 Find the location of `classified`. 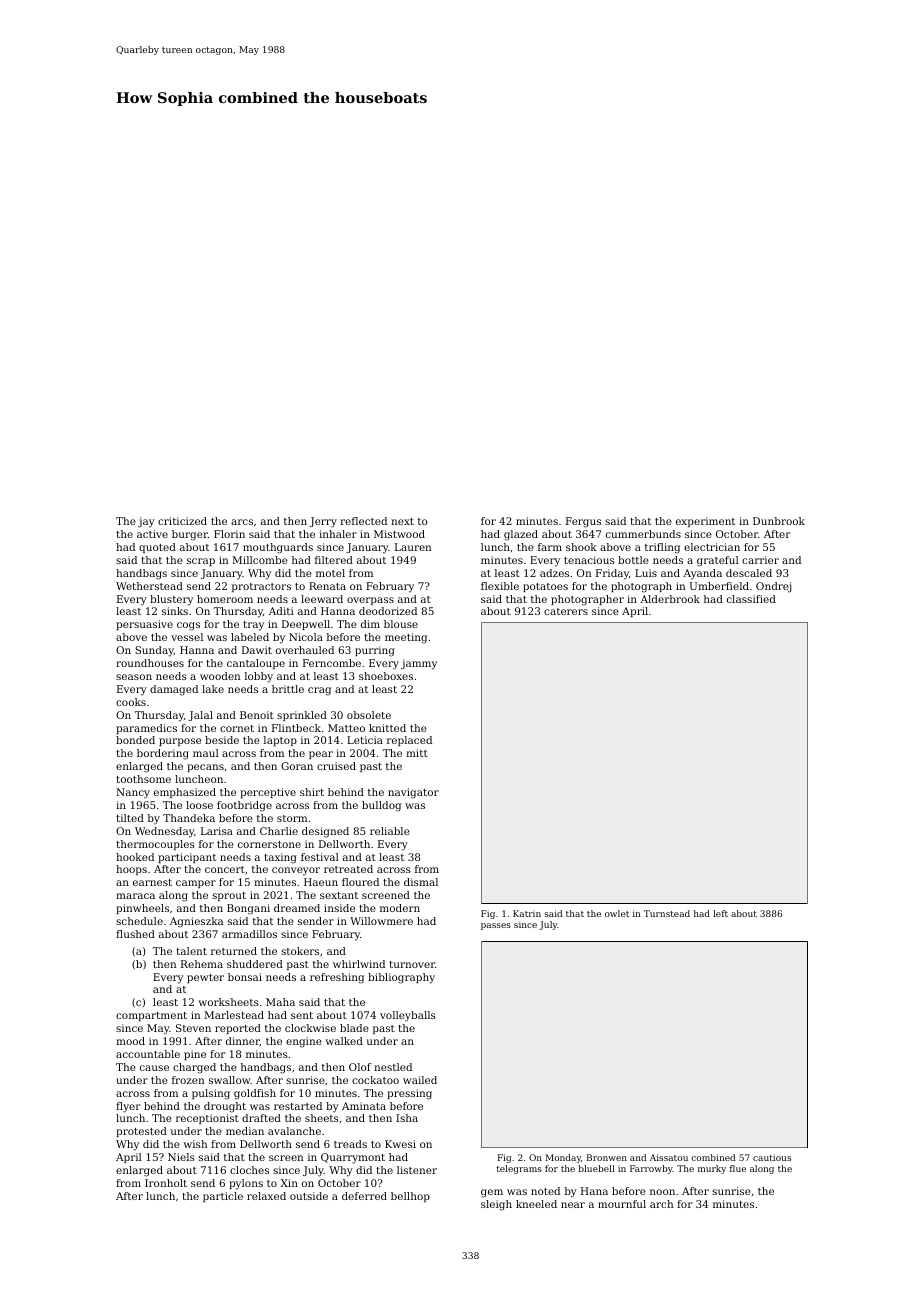

classified is located at coordinates (751, 599).
